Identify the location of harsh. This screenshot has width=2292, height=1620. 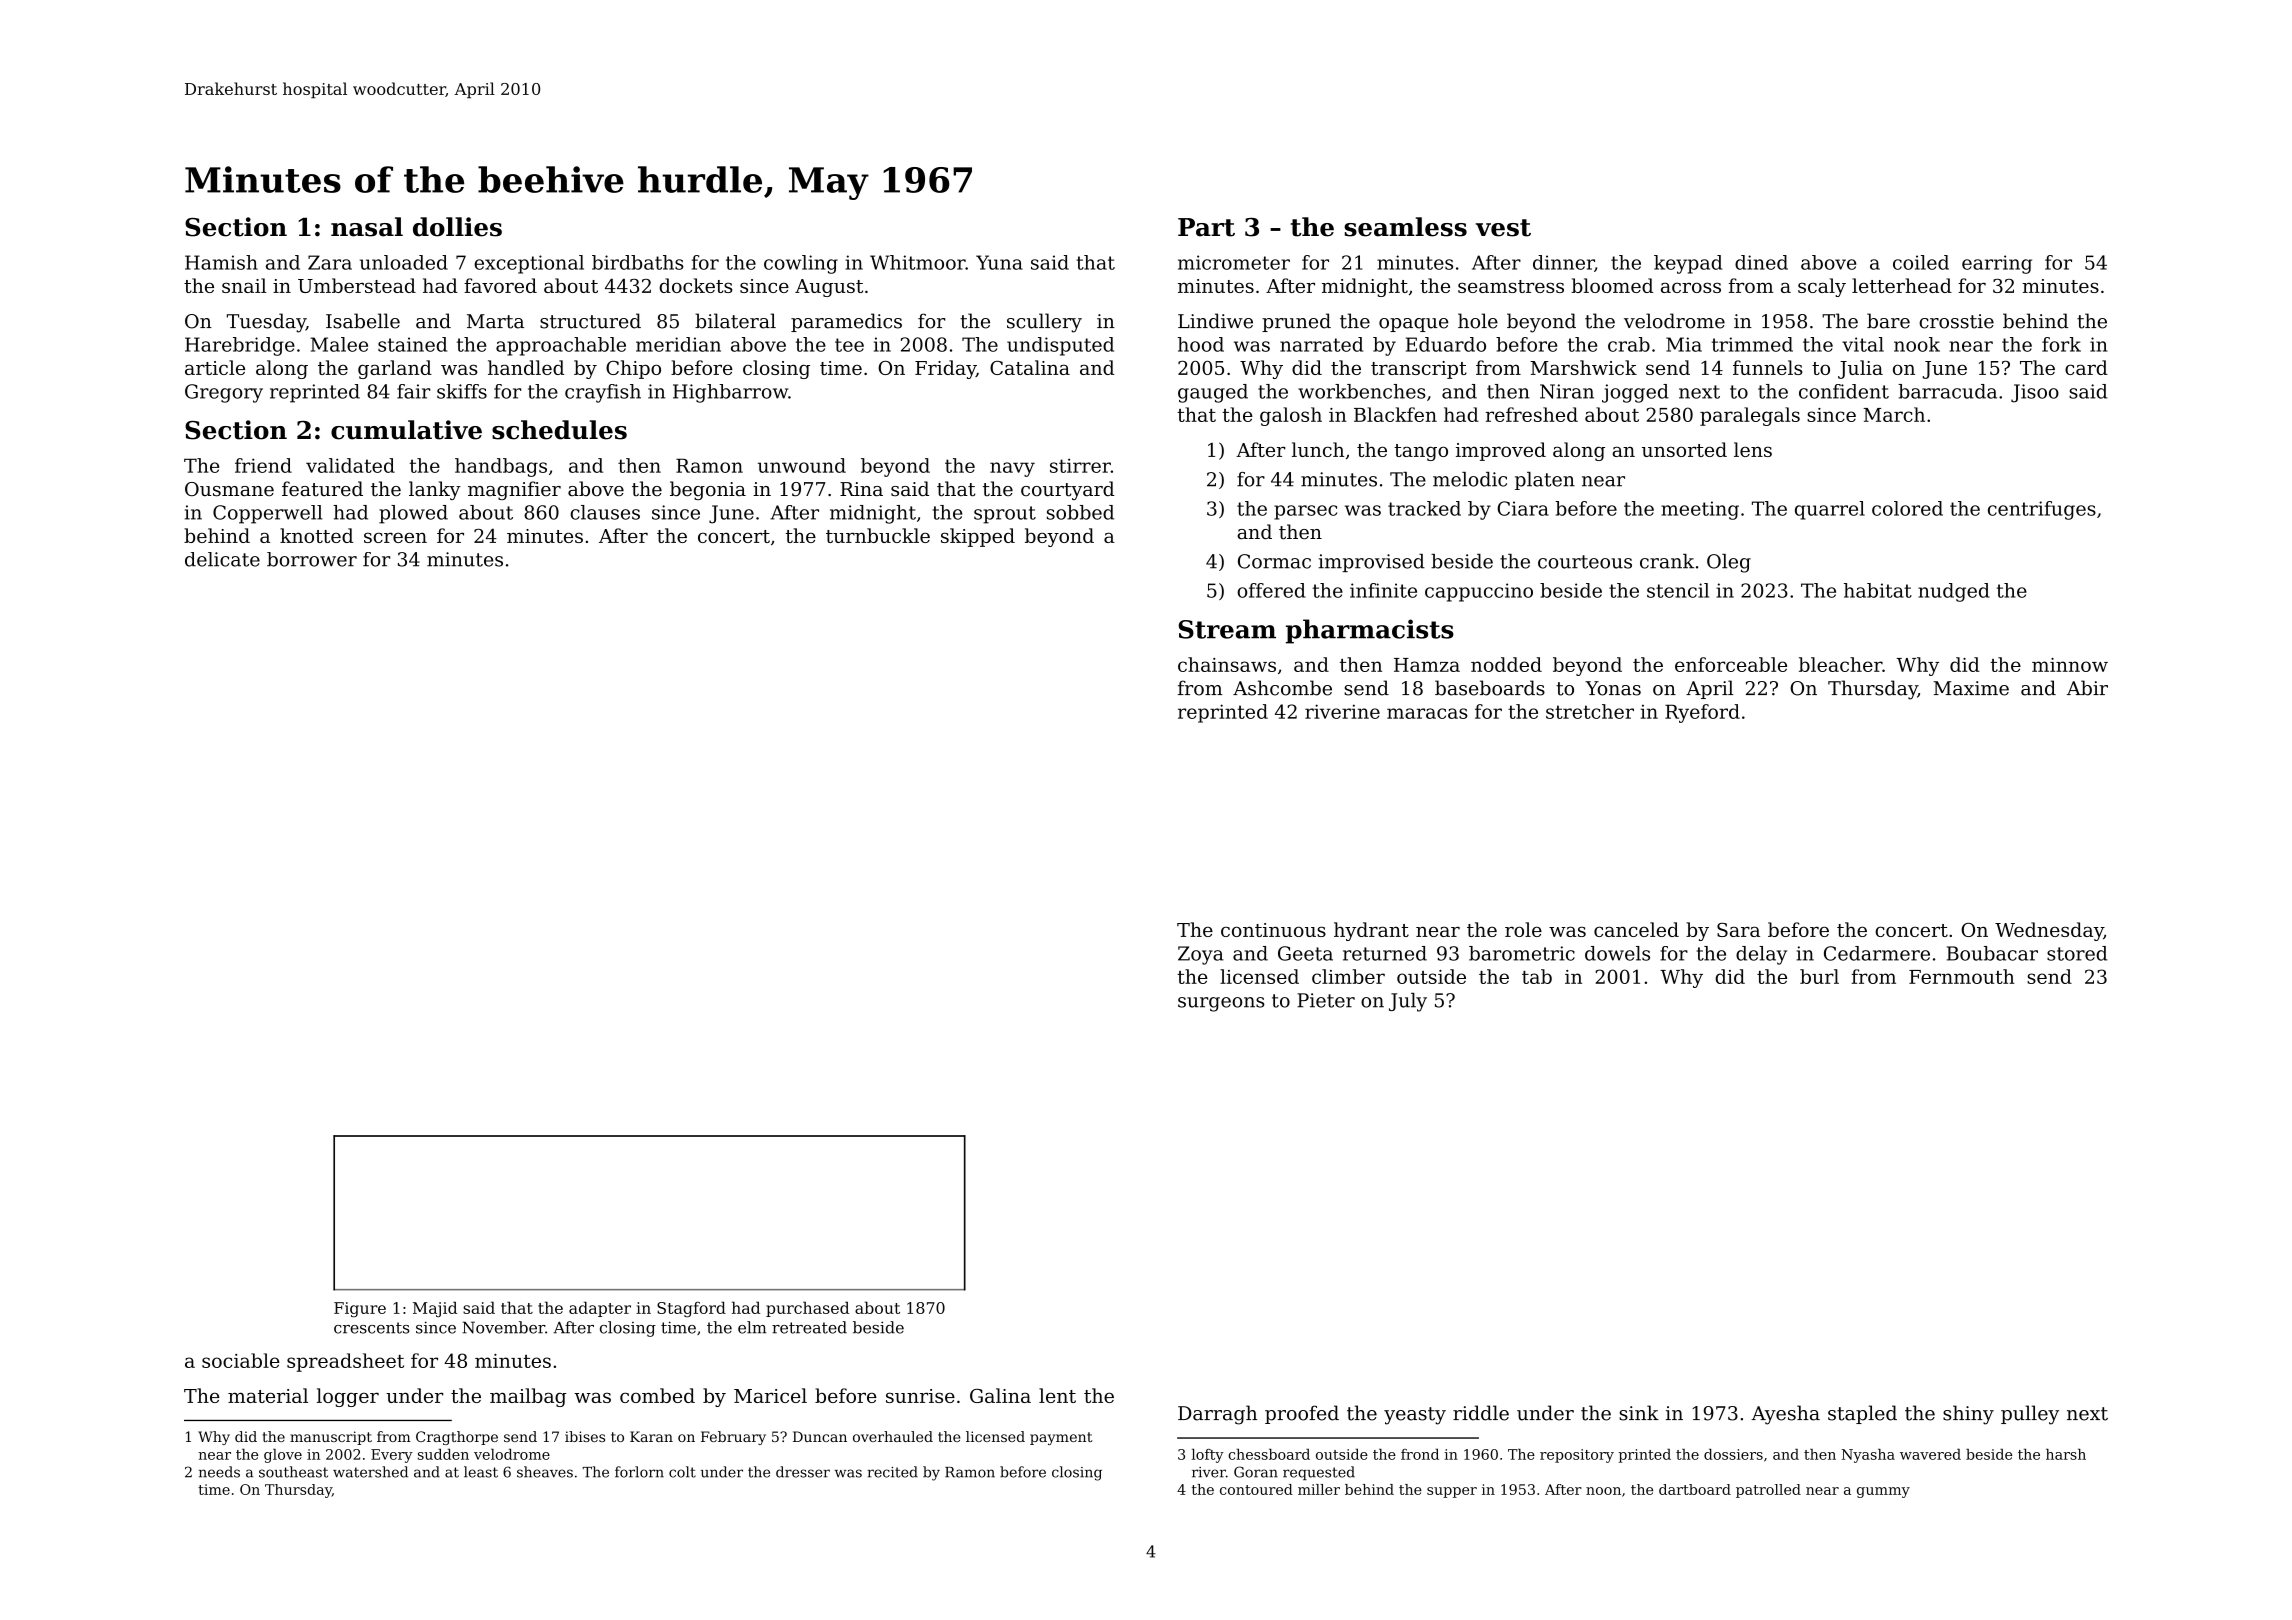
(2066, 1454).
